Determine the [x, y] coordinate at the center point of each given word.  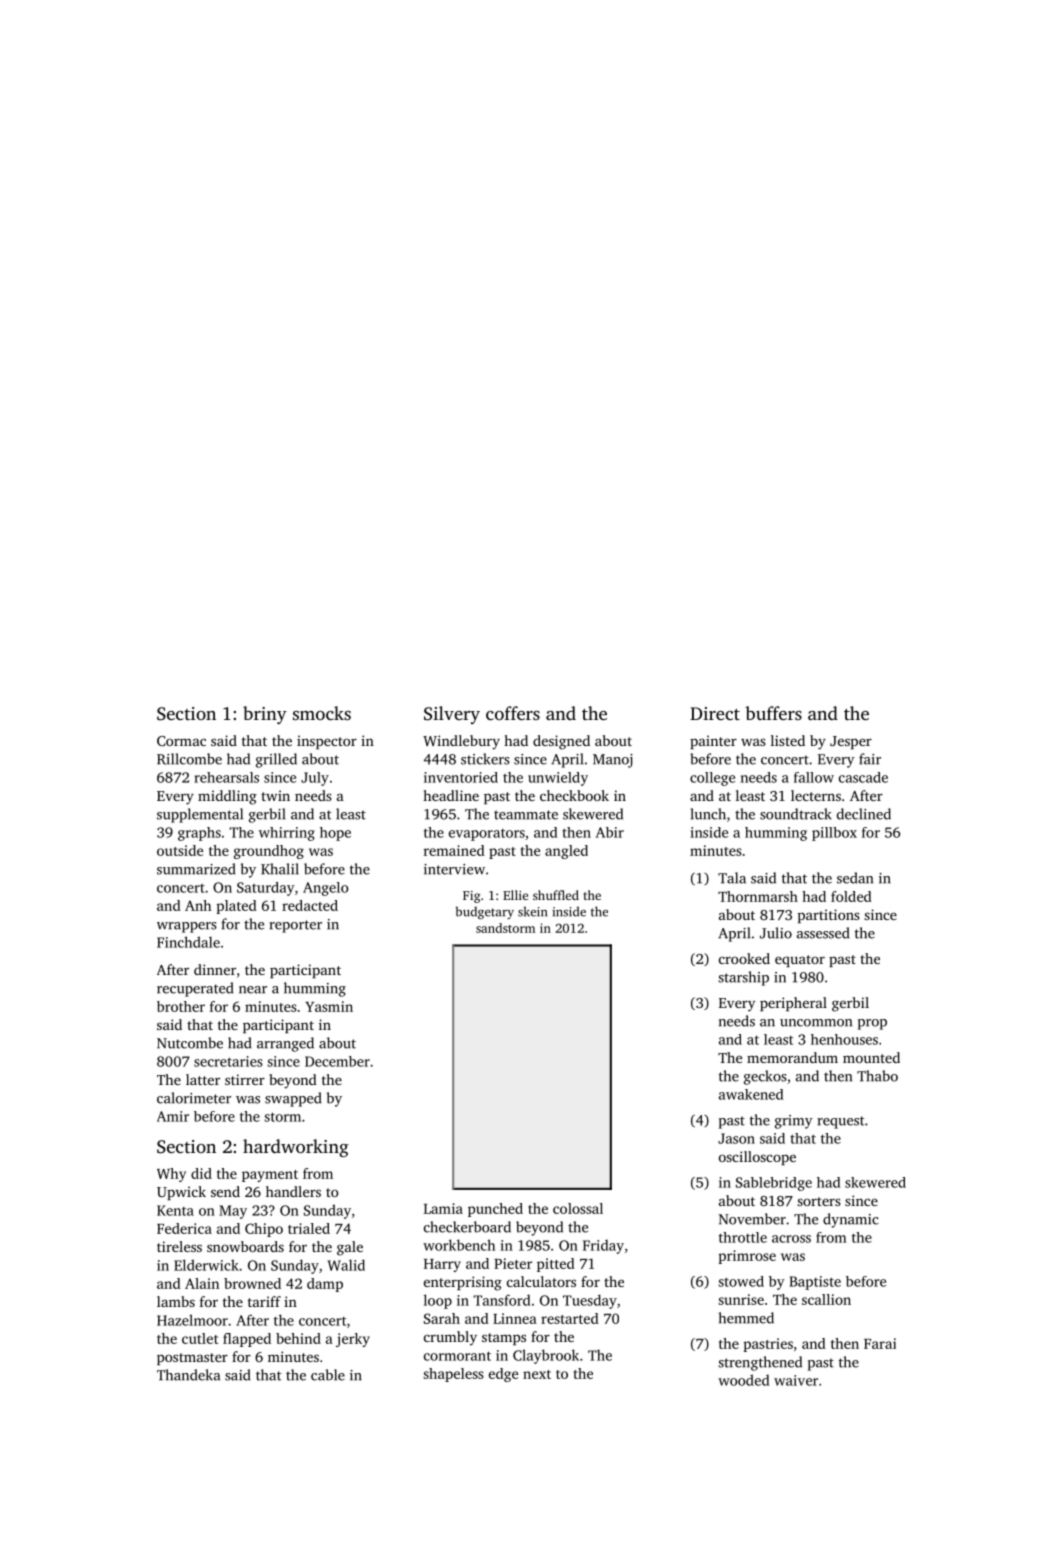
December [337, 1061]
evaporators [487, 835]
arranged [285, 1044]
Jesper [851, 742]
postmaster [192, 1359]
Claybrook [546, 1356]
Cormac [181, 741]
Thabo [877, 1076]
